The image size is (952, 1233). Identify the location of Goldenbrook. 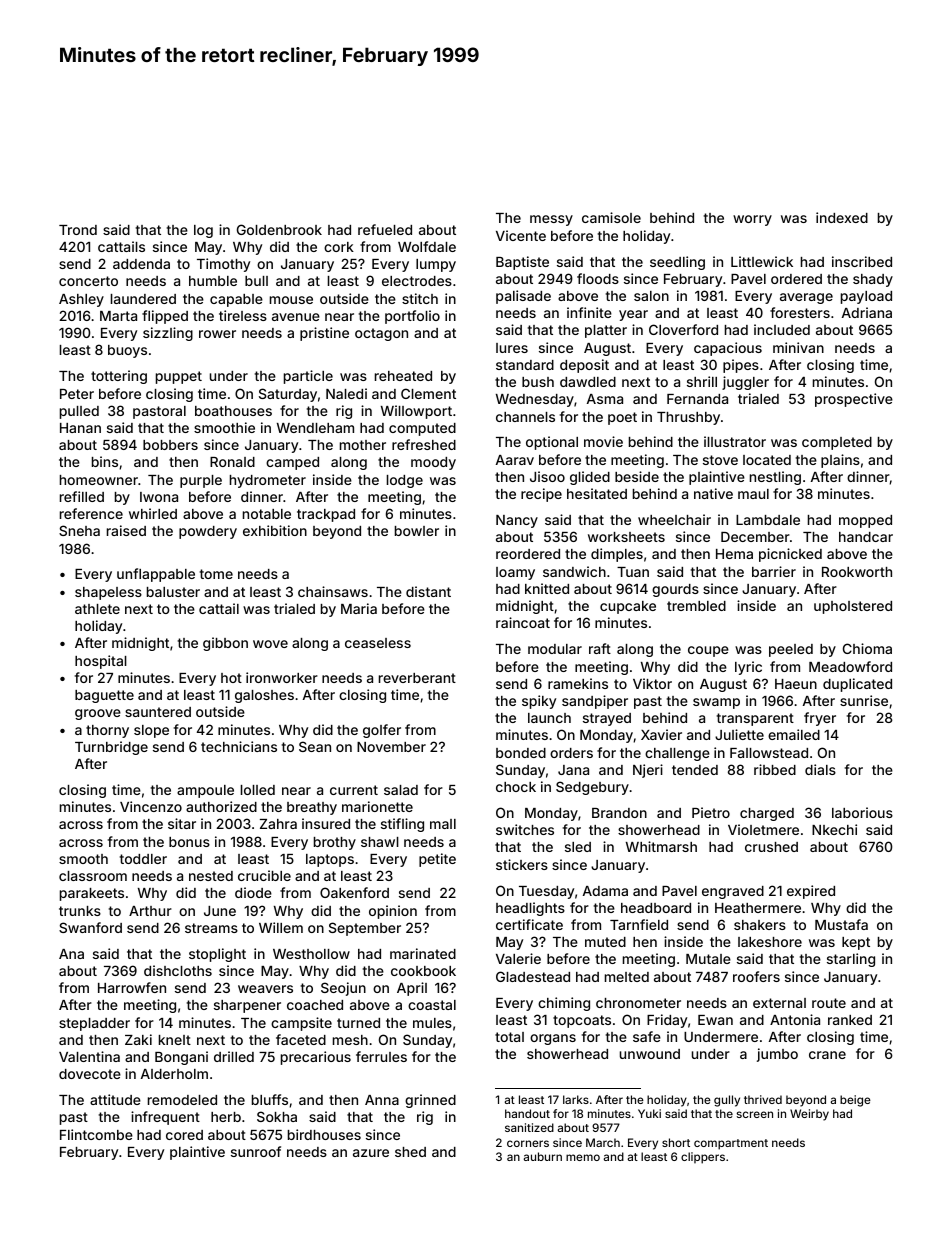
(279, 229).
